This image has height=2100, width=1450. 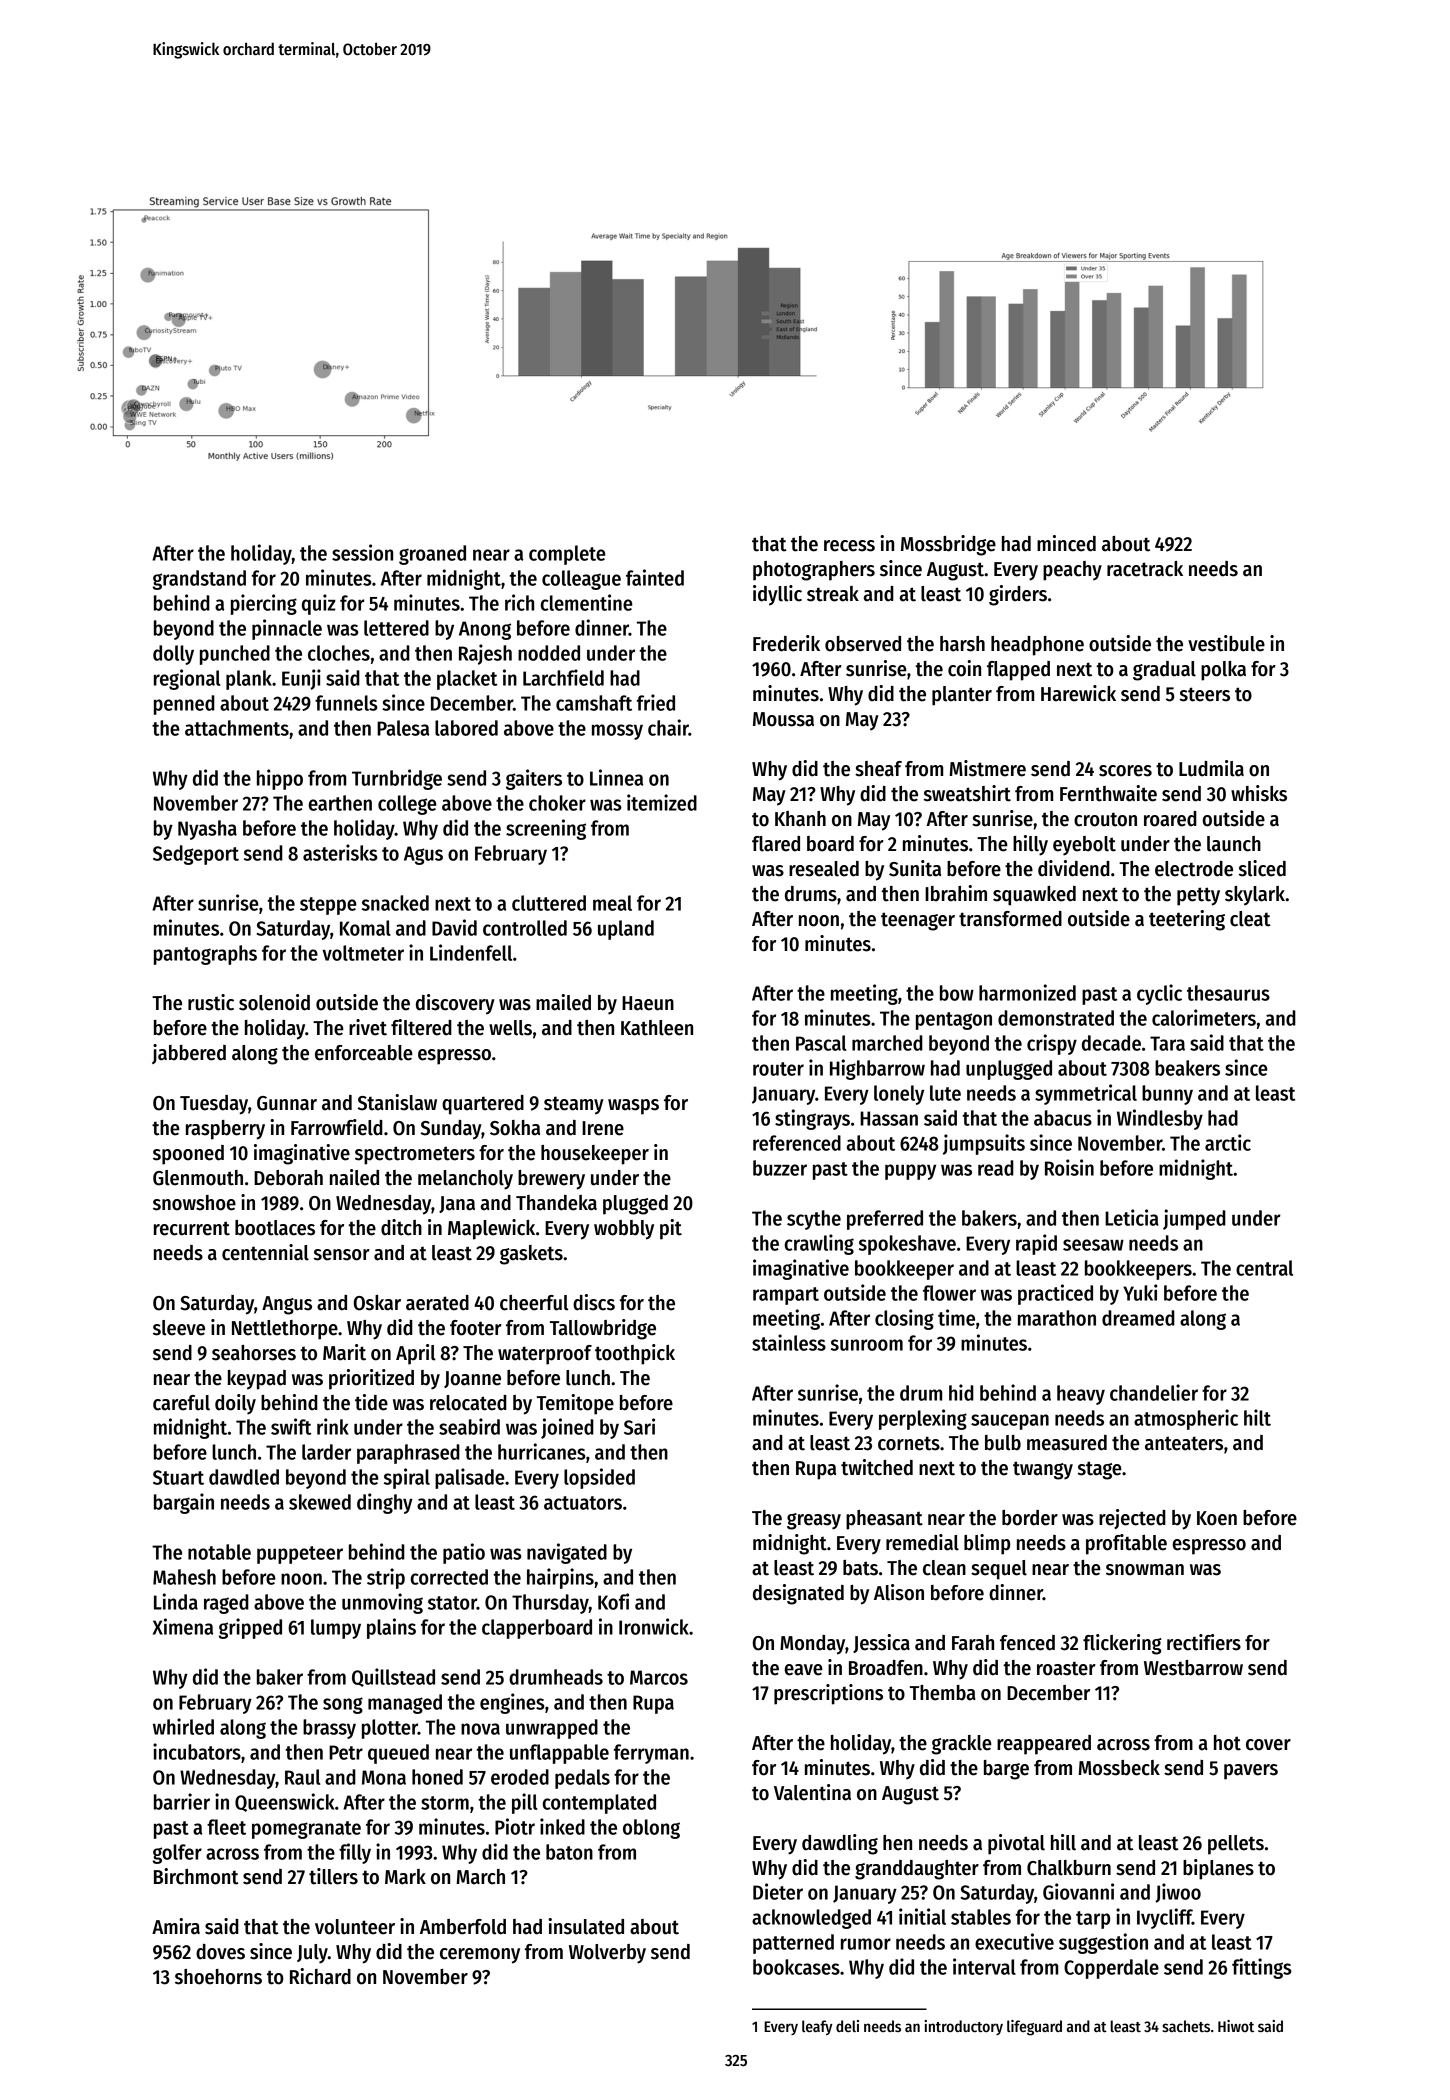 What do you see at coordinates (188, 1155) in the image?
I see `spooned` at bounding box center [188, 1155].
